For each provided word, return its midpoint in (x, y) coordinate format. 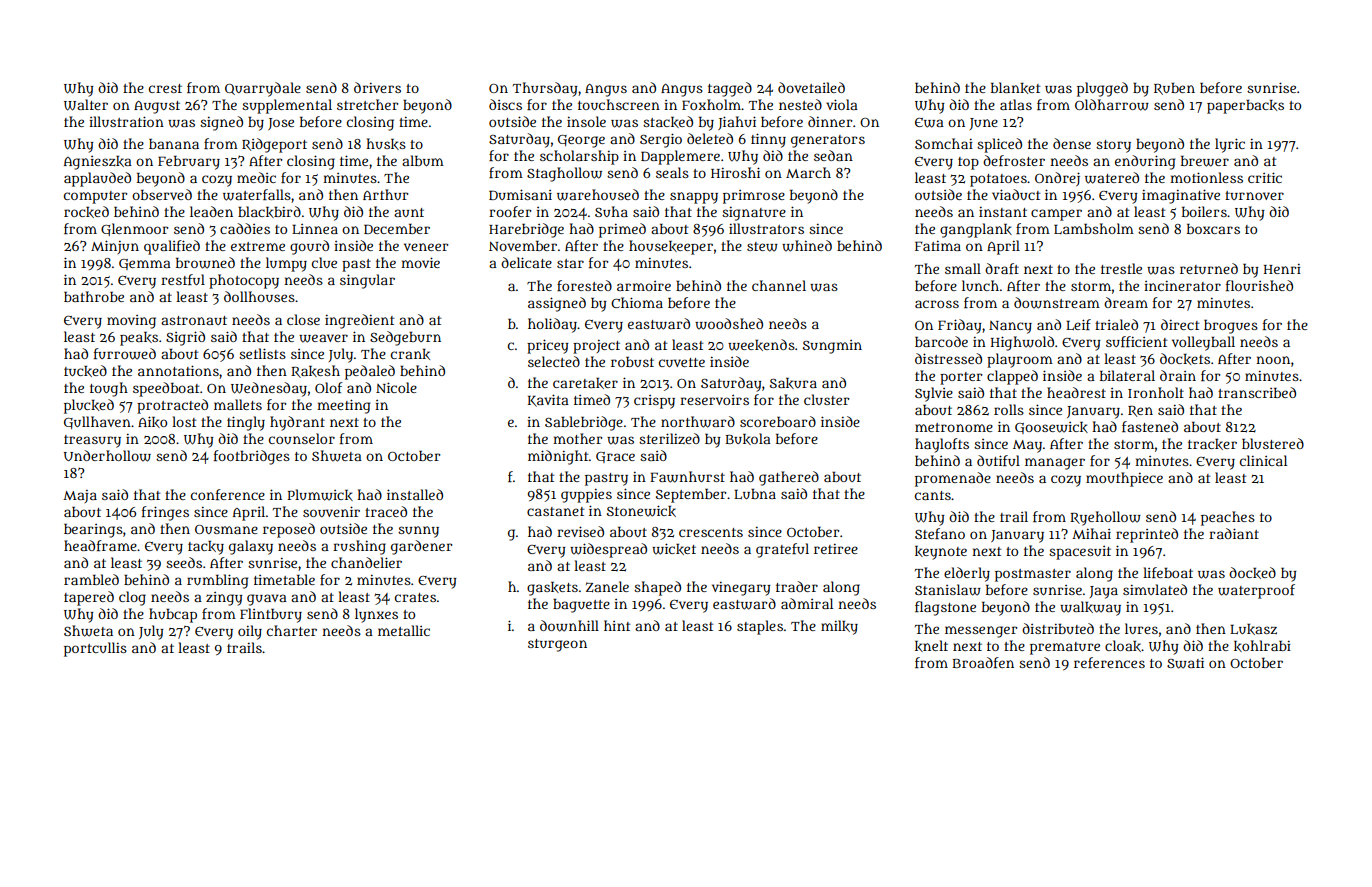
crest (165, 88)
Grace (615, 457)
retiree (836, 549)
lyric (1230, 145)
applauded (97, 179)
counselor (302, 438)
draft (1002, 268)
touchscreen (619, 104)
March (808, 172)
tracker (1212, 444)
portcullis (95, 649)
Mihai (1091, 533)
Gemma (145, 264)
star (570, 263)
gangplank (976, 230)
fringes (165, 513)
